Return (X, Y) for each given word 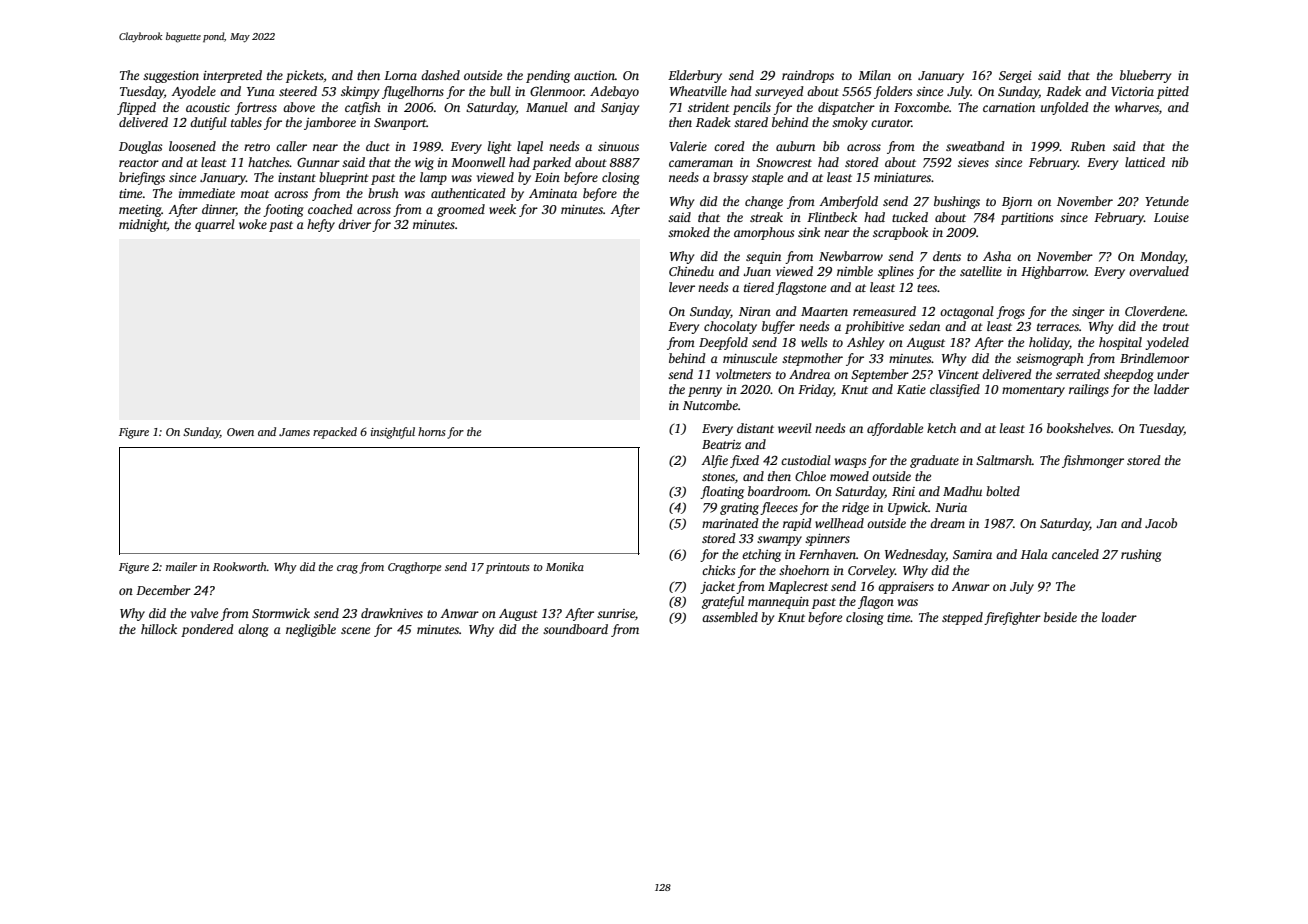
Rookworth (240, 566)
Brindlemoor (1154, 358)
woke (253, 224)
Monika (565, 566)
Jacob (1161, 523)
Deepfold (723, 343)
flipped (136, 108)
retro (257, 147)
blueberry (1145, 76)
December (163, 590)
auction (594, 75)
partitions (1027, 219)
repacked (335, 433)
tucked (910, 217)
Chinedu (691, 271)
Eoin (547, 177)
